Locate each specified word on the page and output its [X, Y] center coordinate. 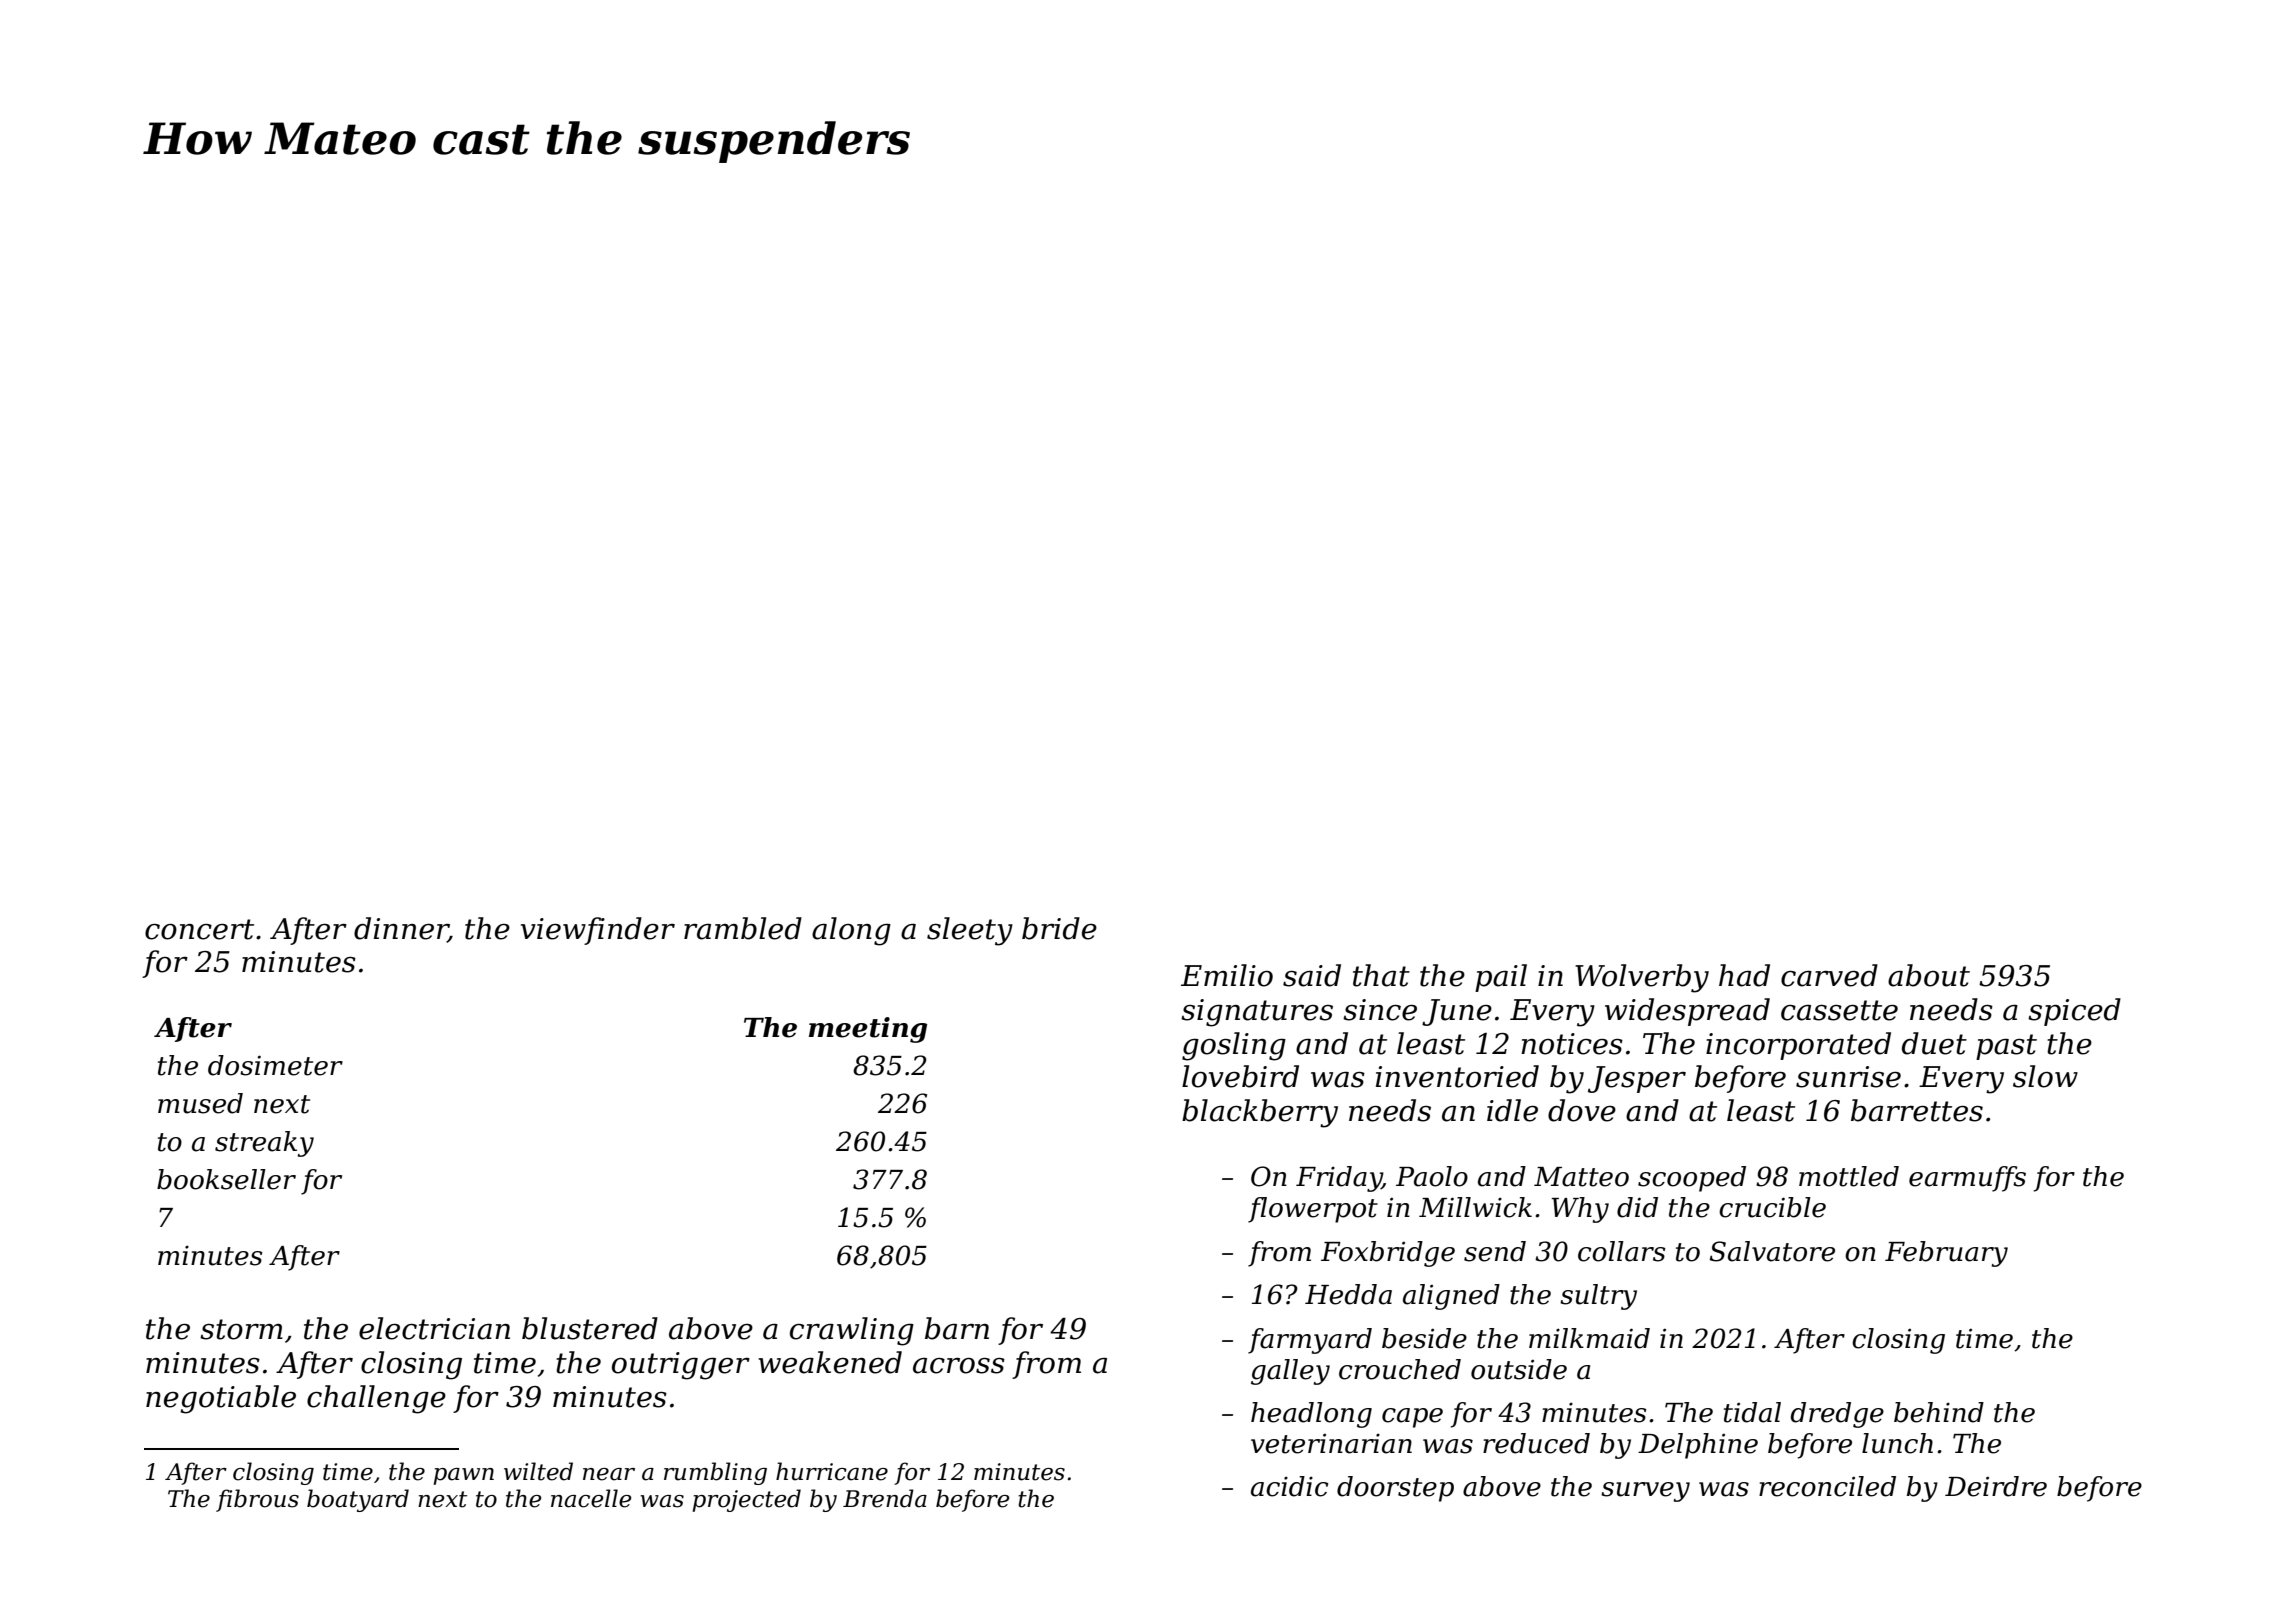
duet [1934, 1043]
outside [1519, 1369]
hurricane [832, 1471]
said [1312, 975]
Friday [1339, 1179]
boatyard [358, 1500]
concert [199, 929]
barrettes [1917, 1110]
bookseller [226, 1179]
